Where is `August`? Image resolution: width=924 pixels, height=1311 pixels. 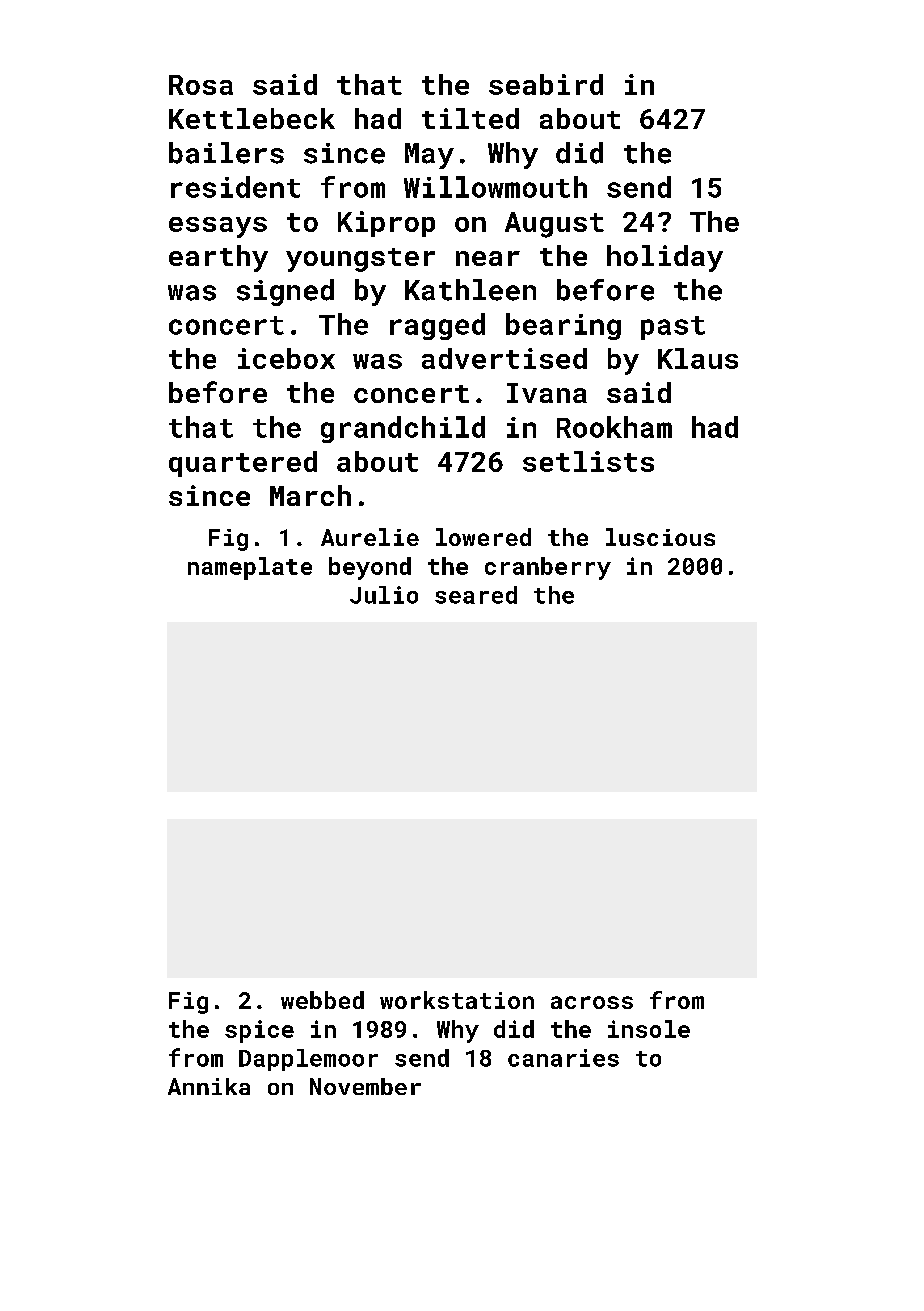
August is located at coordinates (554, 225).
